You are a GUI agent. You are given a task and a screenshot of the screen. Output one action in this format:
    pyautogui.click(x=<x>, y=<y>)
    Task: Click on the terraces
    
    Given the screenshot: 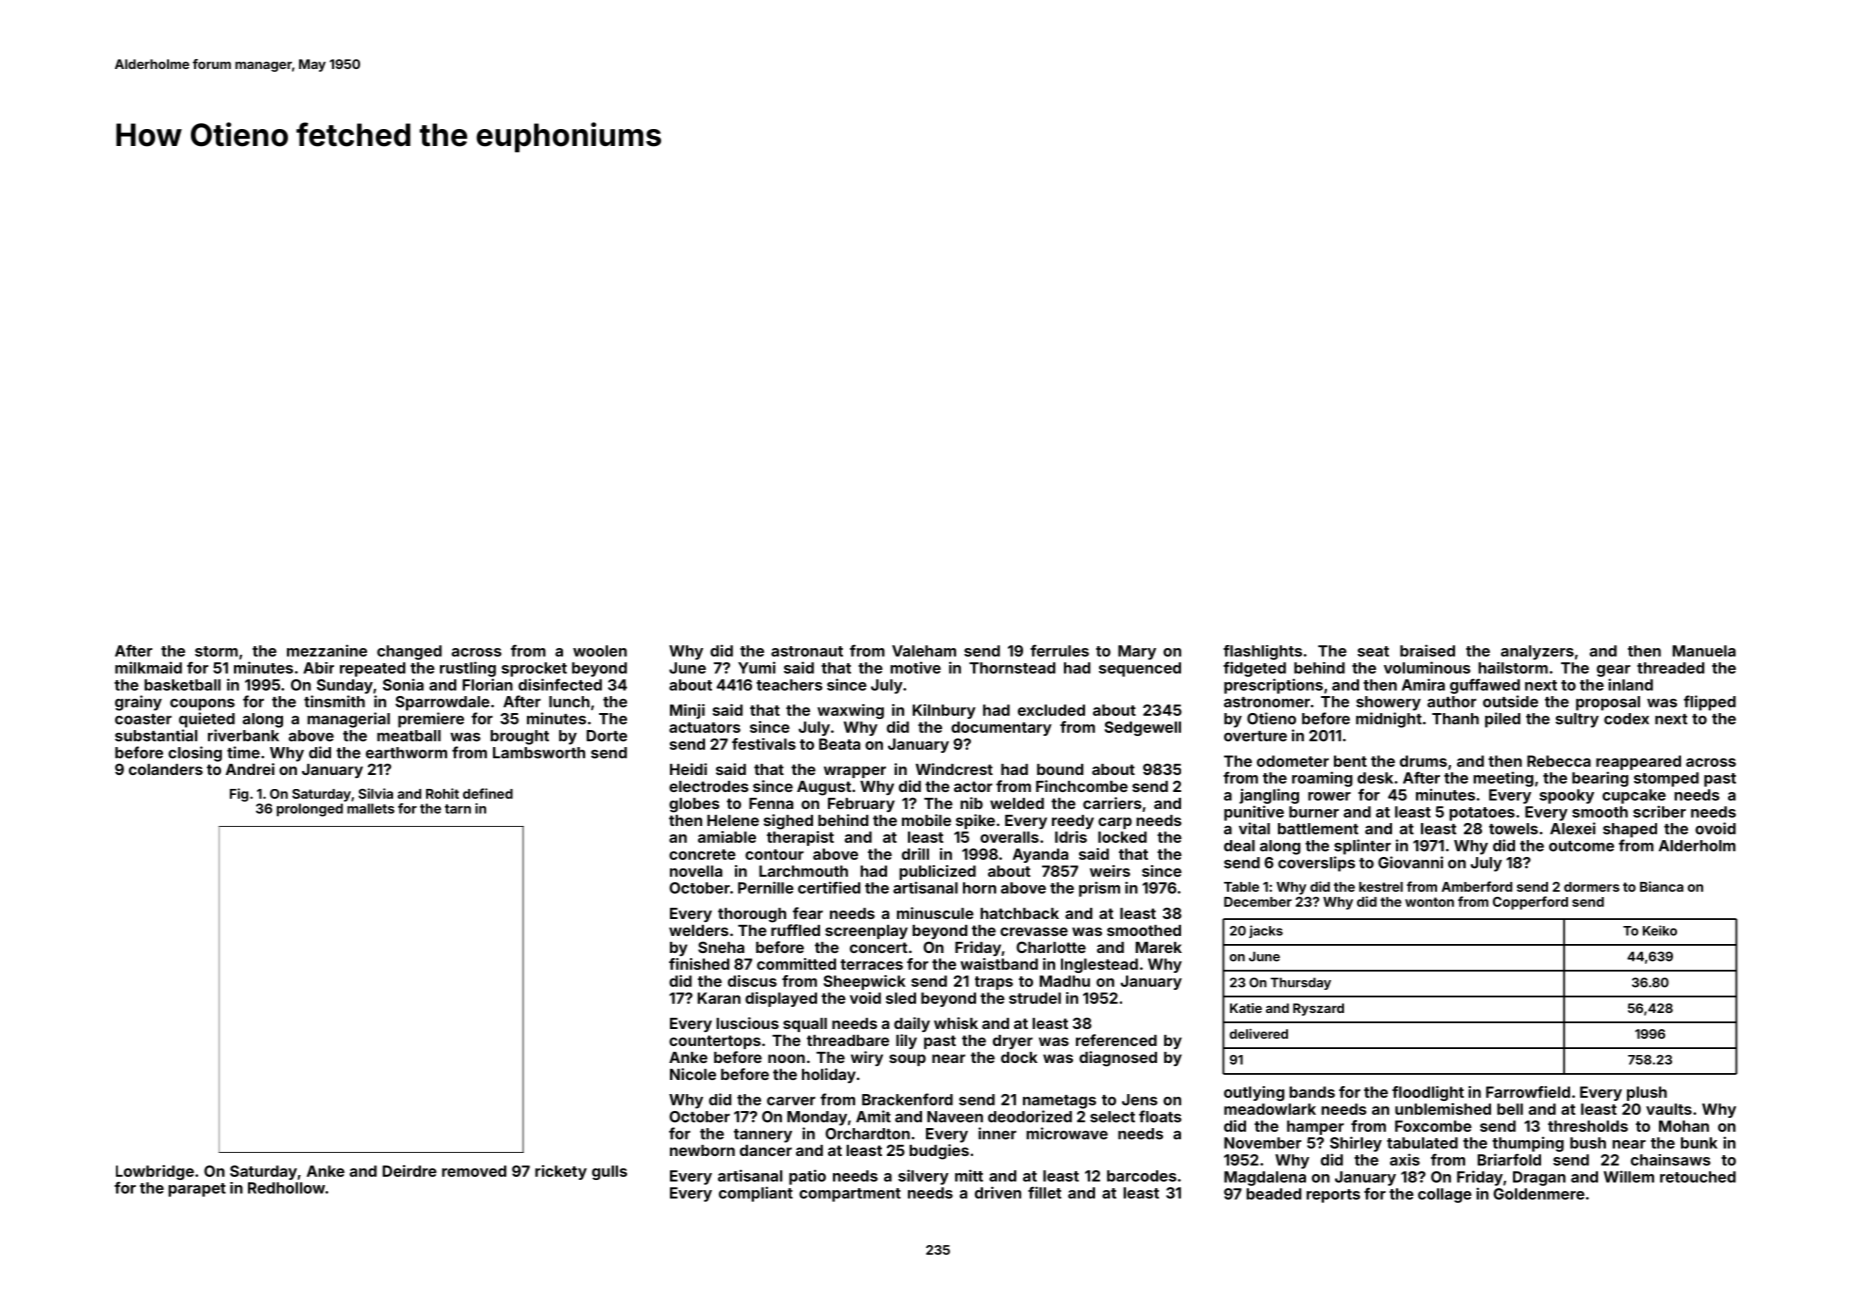 What is the action you would take?
    pyautogui.click(x=871, y=964)
